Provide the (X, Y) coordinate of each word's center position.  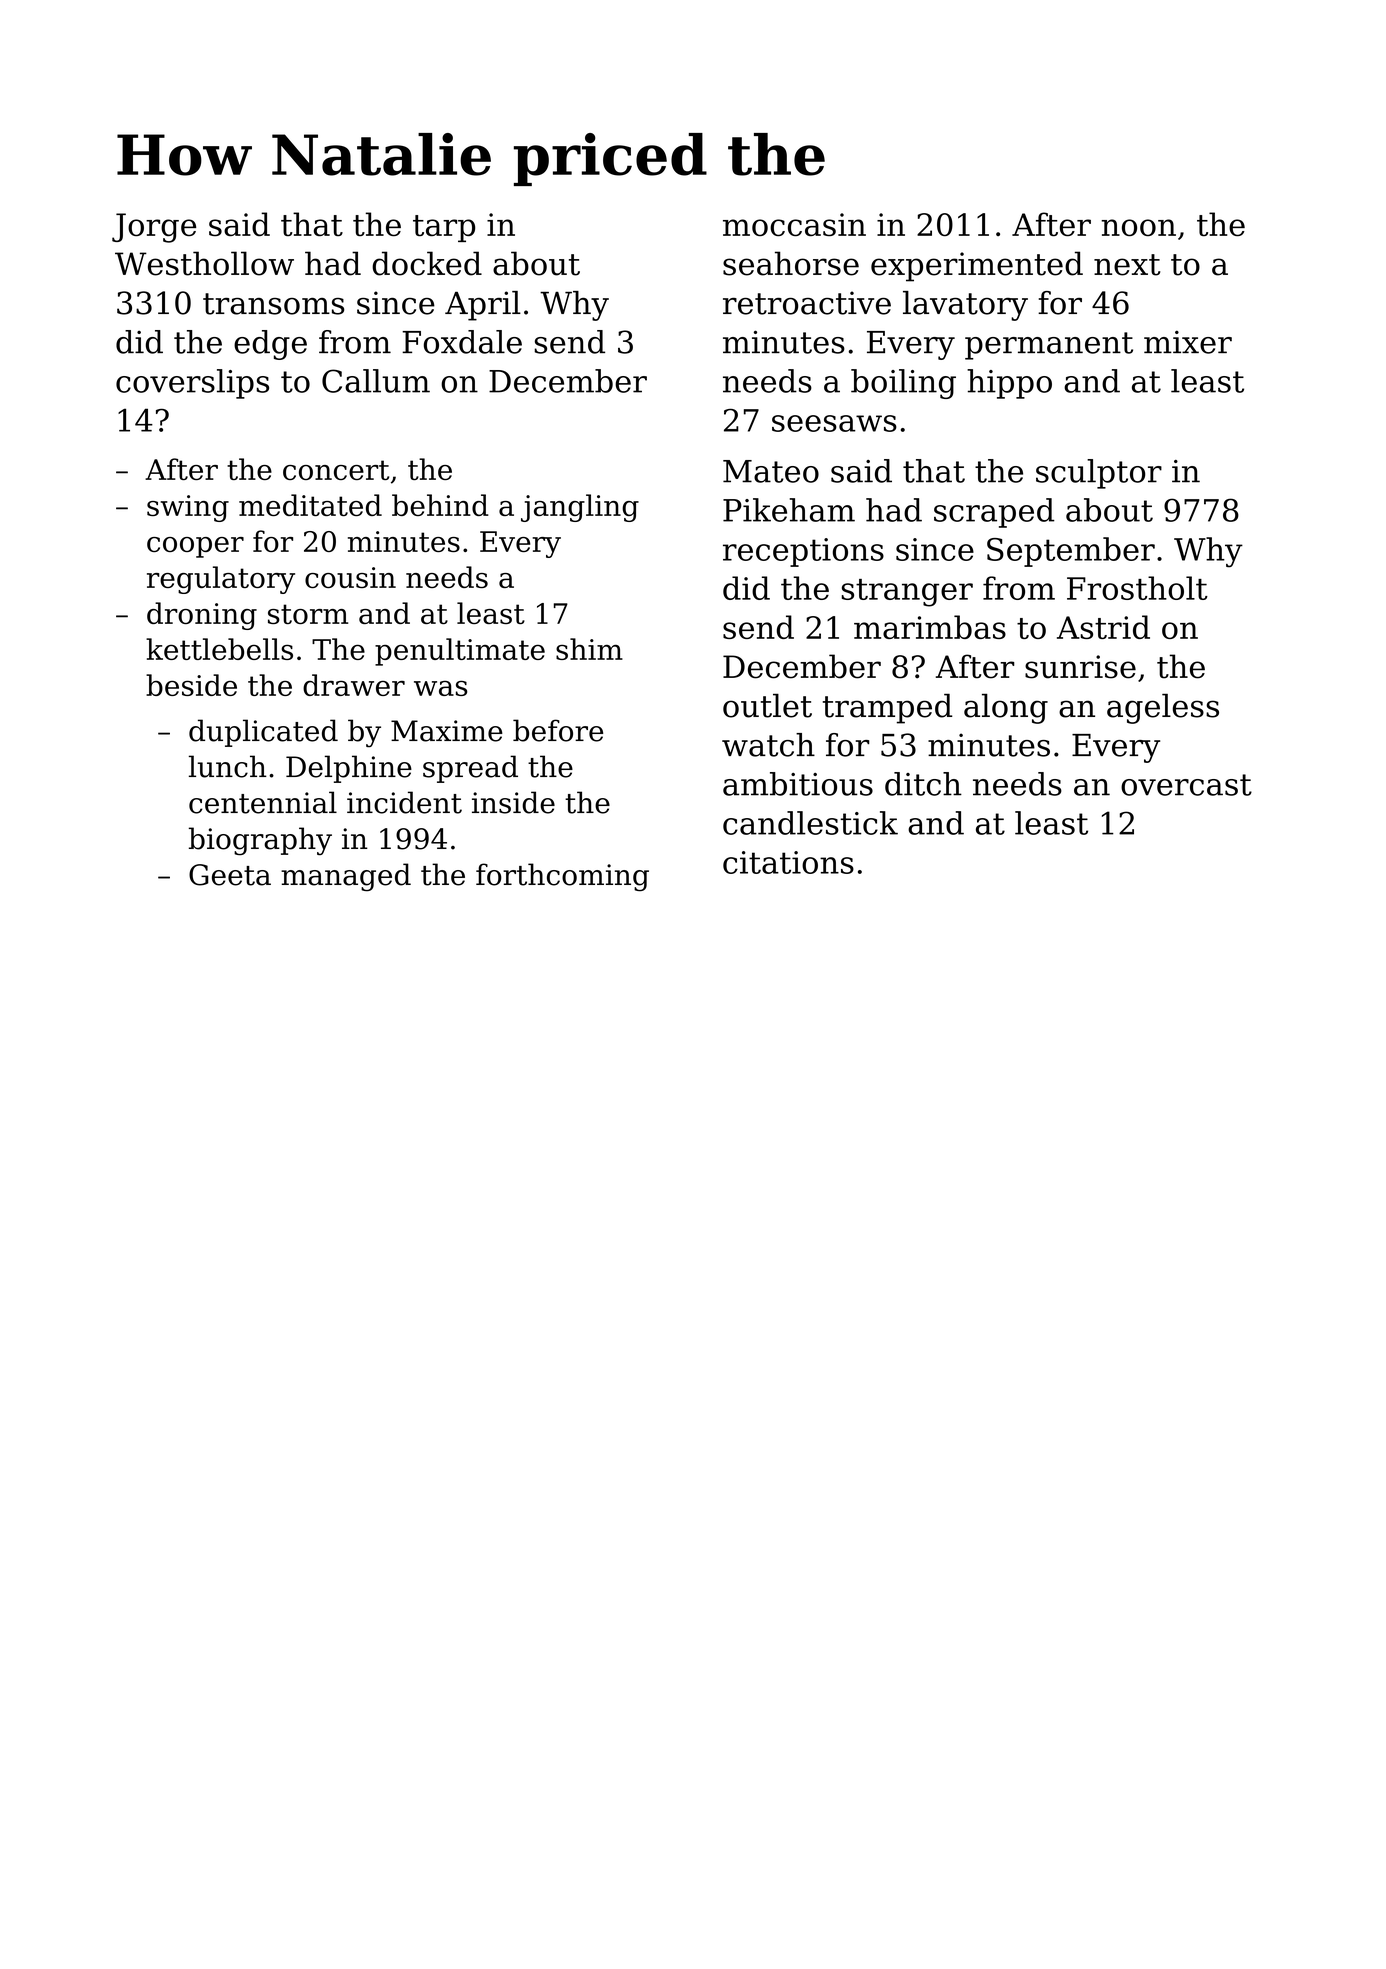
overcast (1186, 785)
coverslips (192, 384)
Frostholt (1137, 588)
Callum (376, 381)
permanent (1049, 346)
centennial (263, 802)
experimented (977, 266)
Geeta (230, 875)
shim (589, 649)
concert (336, 470)
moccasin (794, 224)
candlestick (810, 823)
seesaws (834, 423)
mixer (1188, 342)
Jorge (154, 228)
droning (202, 616)
